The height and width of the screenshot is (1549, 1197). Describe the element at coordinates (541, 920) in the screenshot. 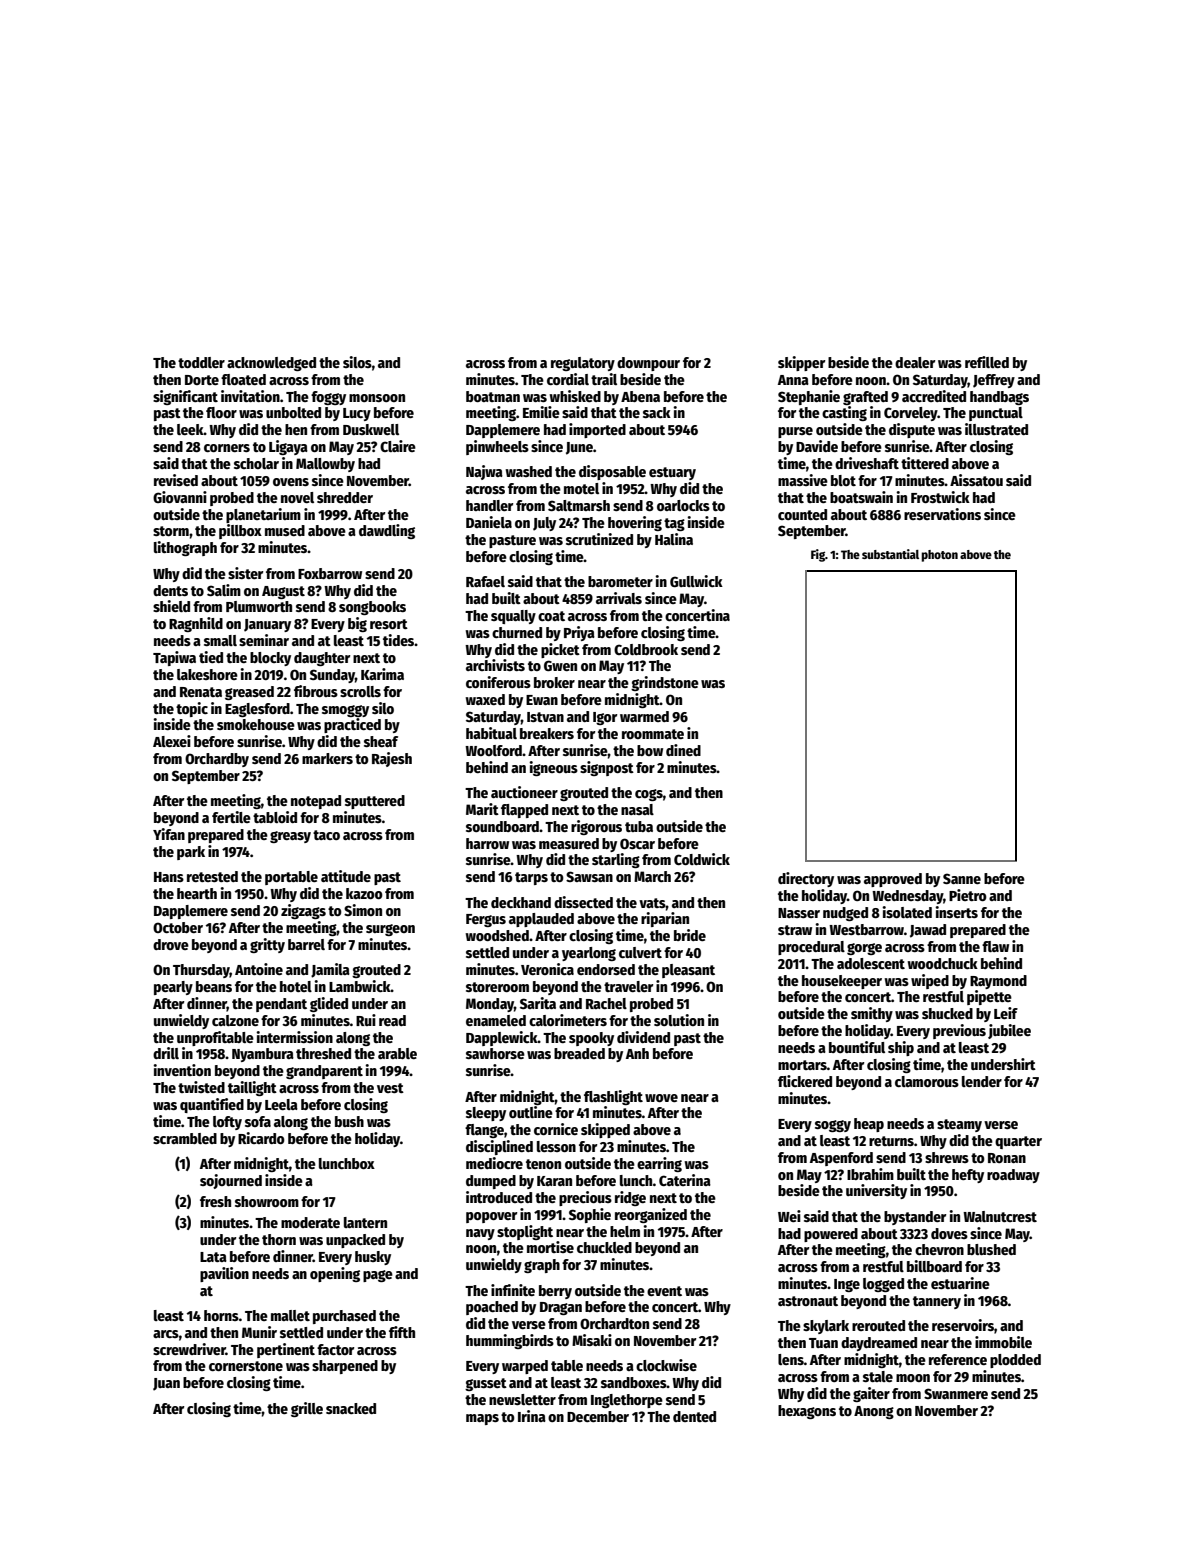

I see `applauded` at that location.
